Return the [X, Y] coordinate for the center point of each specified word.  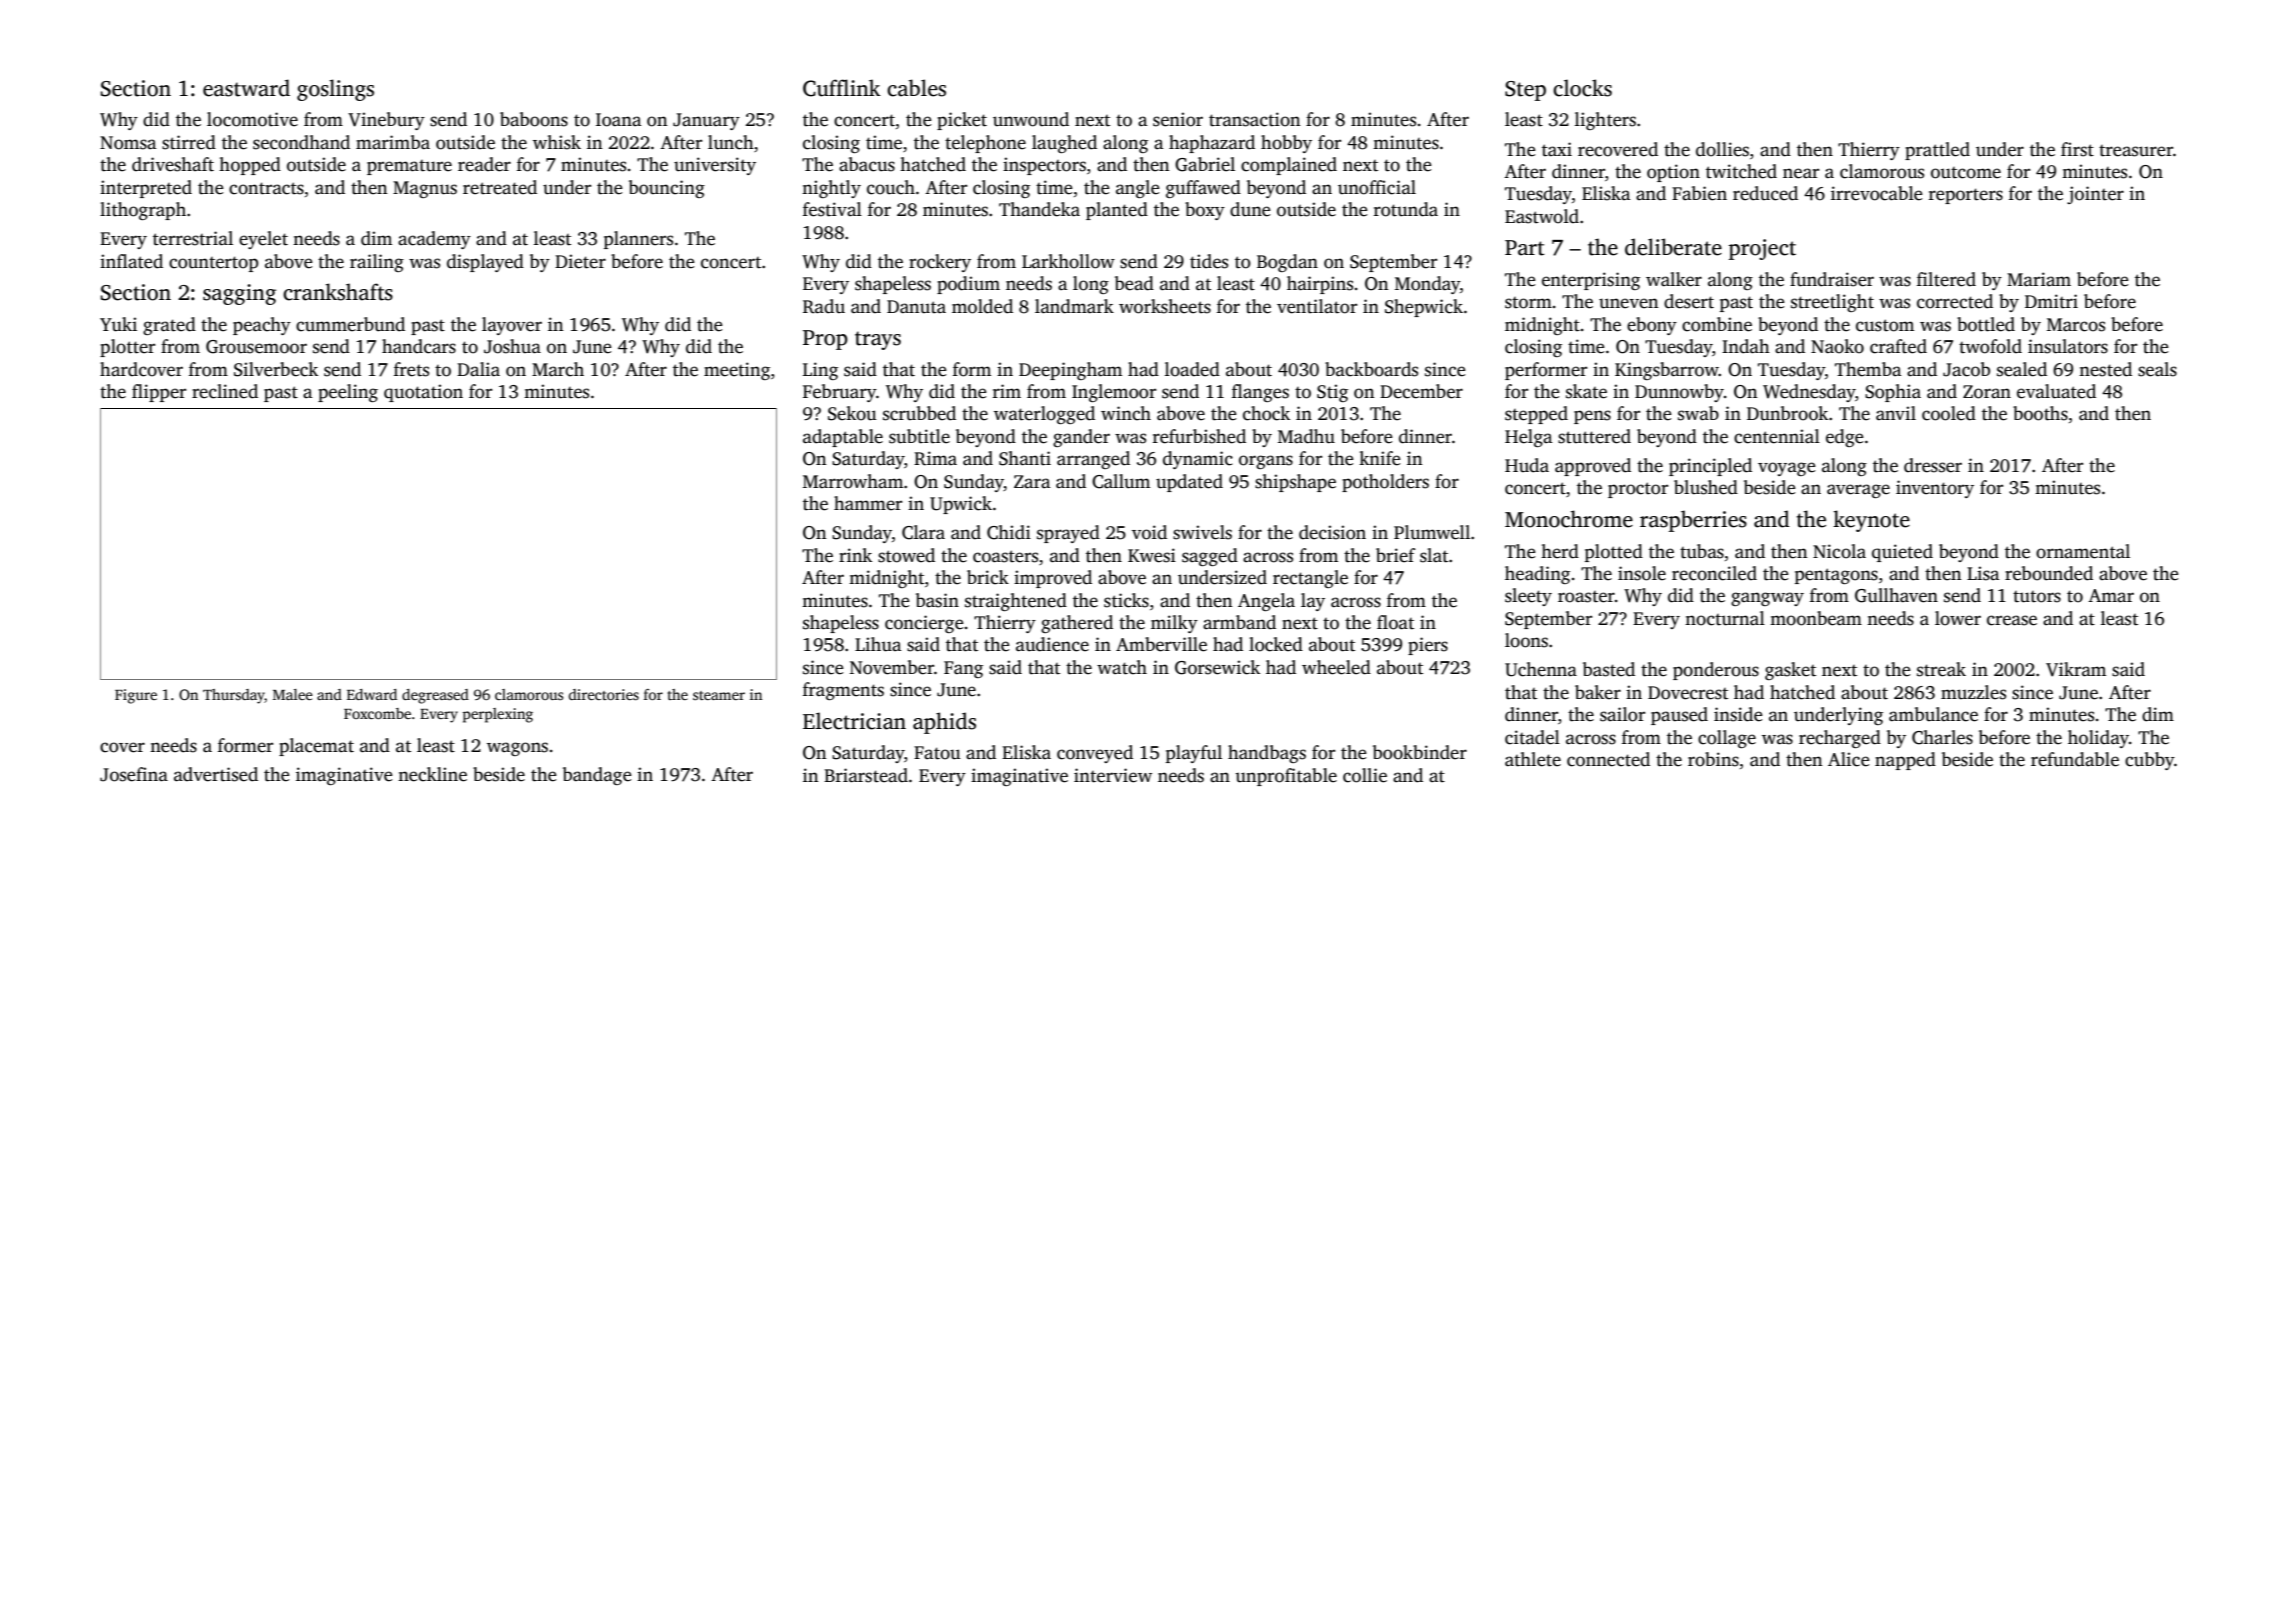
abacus [867, 164]
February [839, 393]
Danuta [916, 307]
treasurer [2136, 151]
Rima [935, 458]
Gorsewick [1217, 667]
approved [1593, 467]
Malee [293, 694]
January [706, 121]
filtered [1946, 279]
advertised [216, 774]
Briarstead [866, 775]
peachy [262, 326]
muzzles [1973, 692]
